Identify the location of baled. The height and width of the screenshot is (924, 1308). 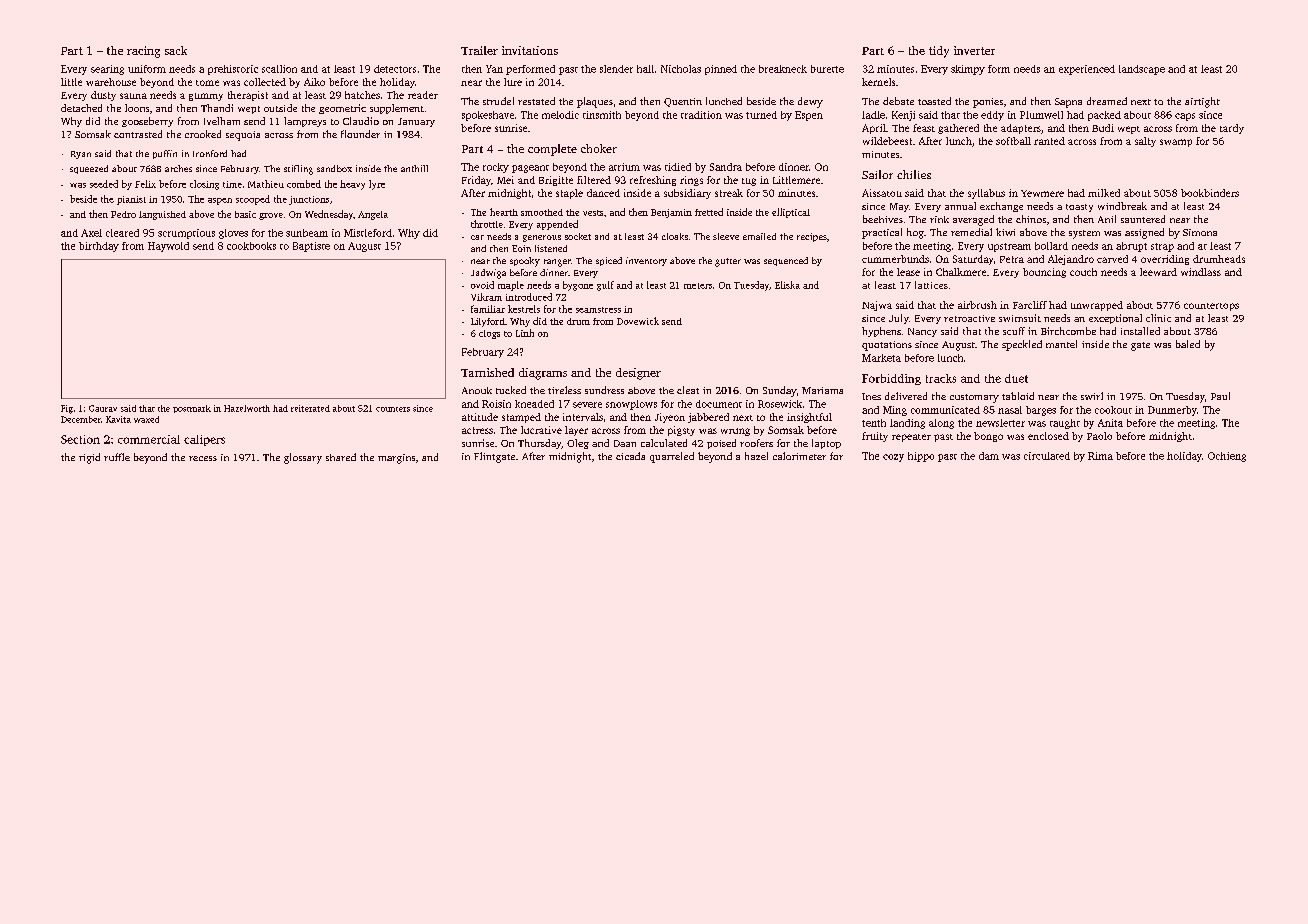
(1188, 344).
